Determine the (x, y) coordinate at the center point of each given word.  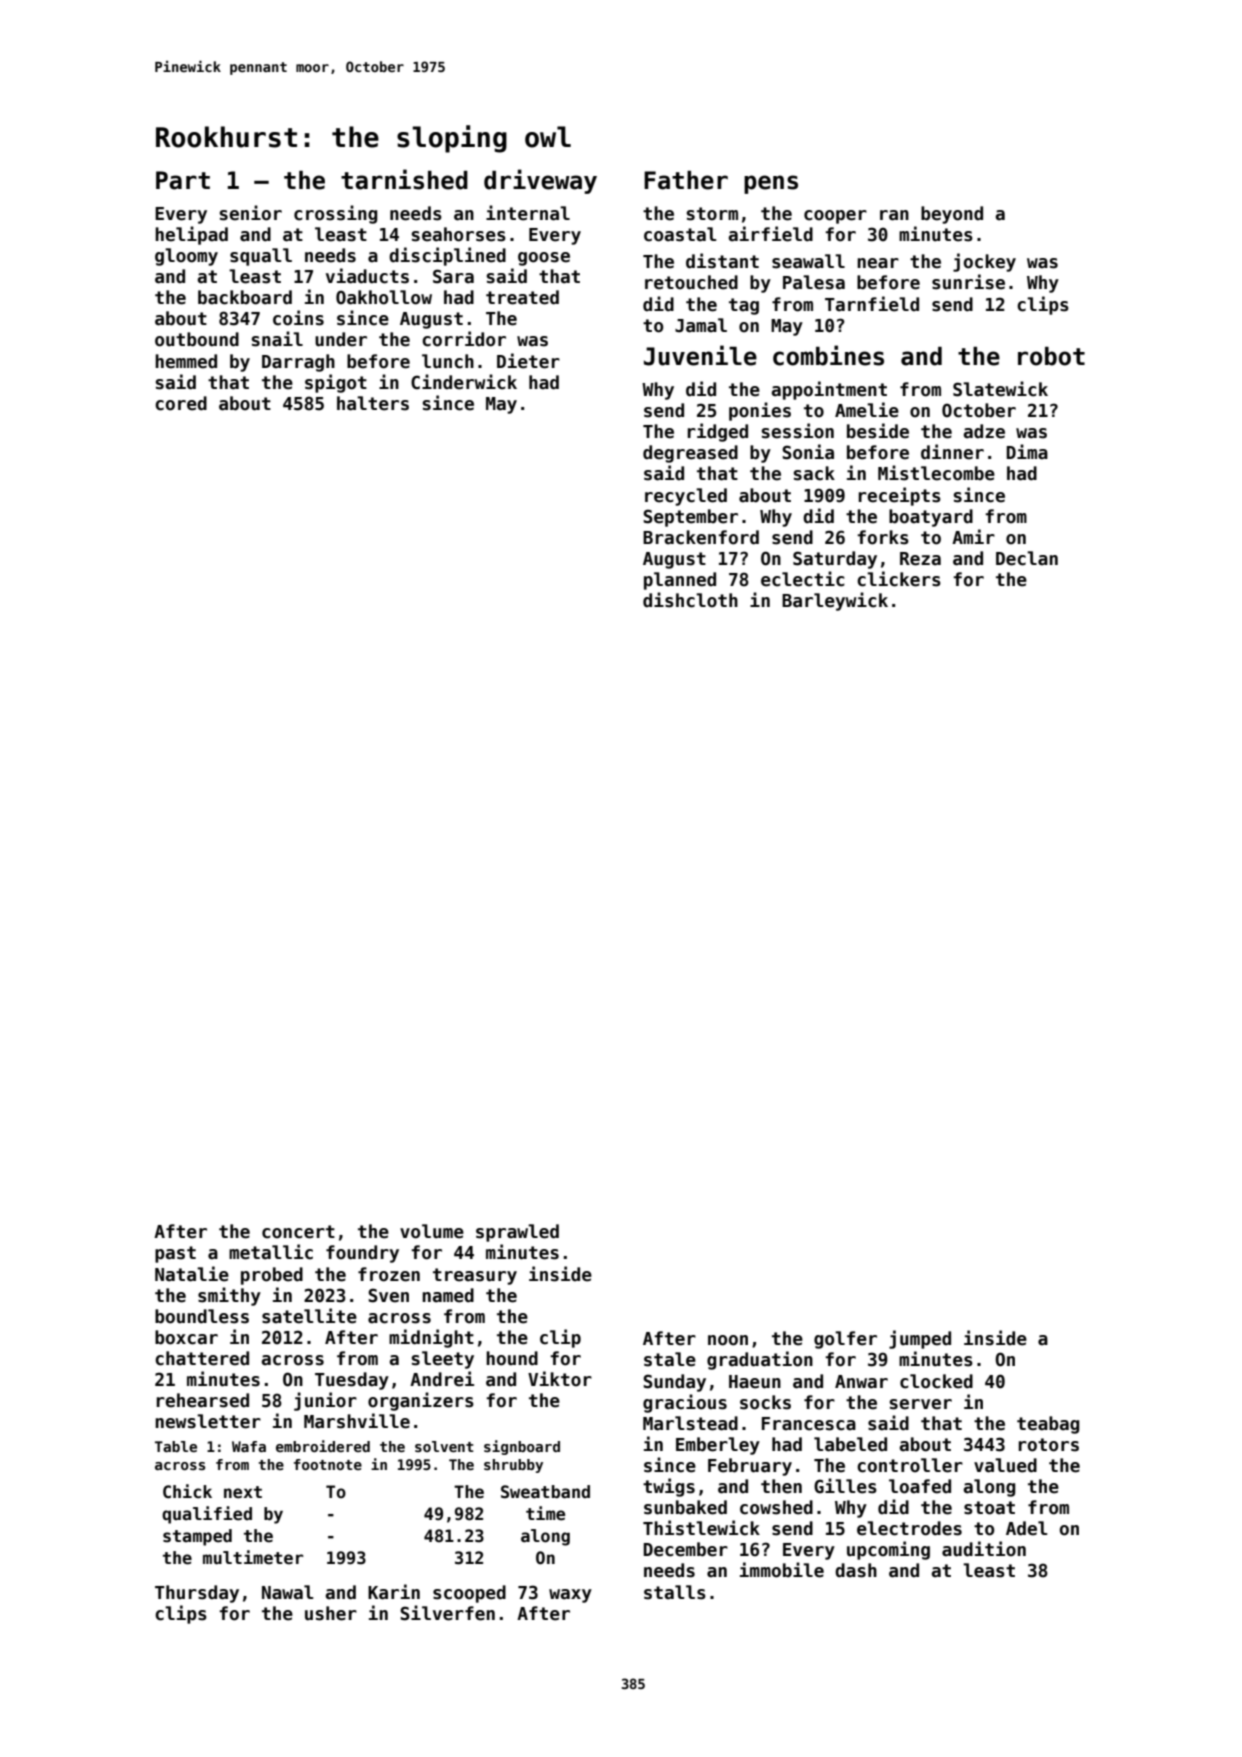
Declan (1027, 558)
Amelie (867, 410)
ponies (760, 411)
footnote (328, 1464)
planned (680, 581)
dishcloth (690, 600)
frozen (389, 1274)
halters (373, 403)
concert (298, 1232)
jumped (920, 1339)
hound (512, 1358)
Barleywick (835, 601)
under (341, 339)
